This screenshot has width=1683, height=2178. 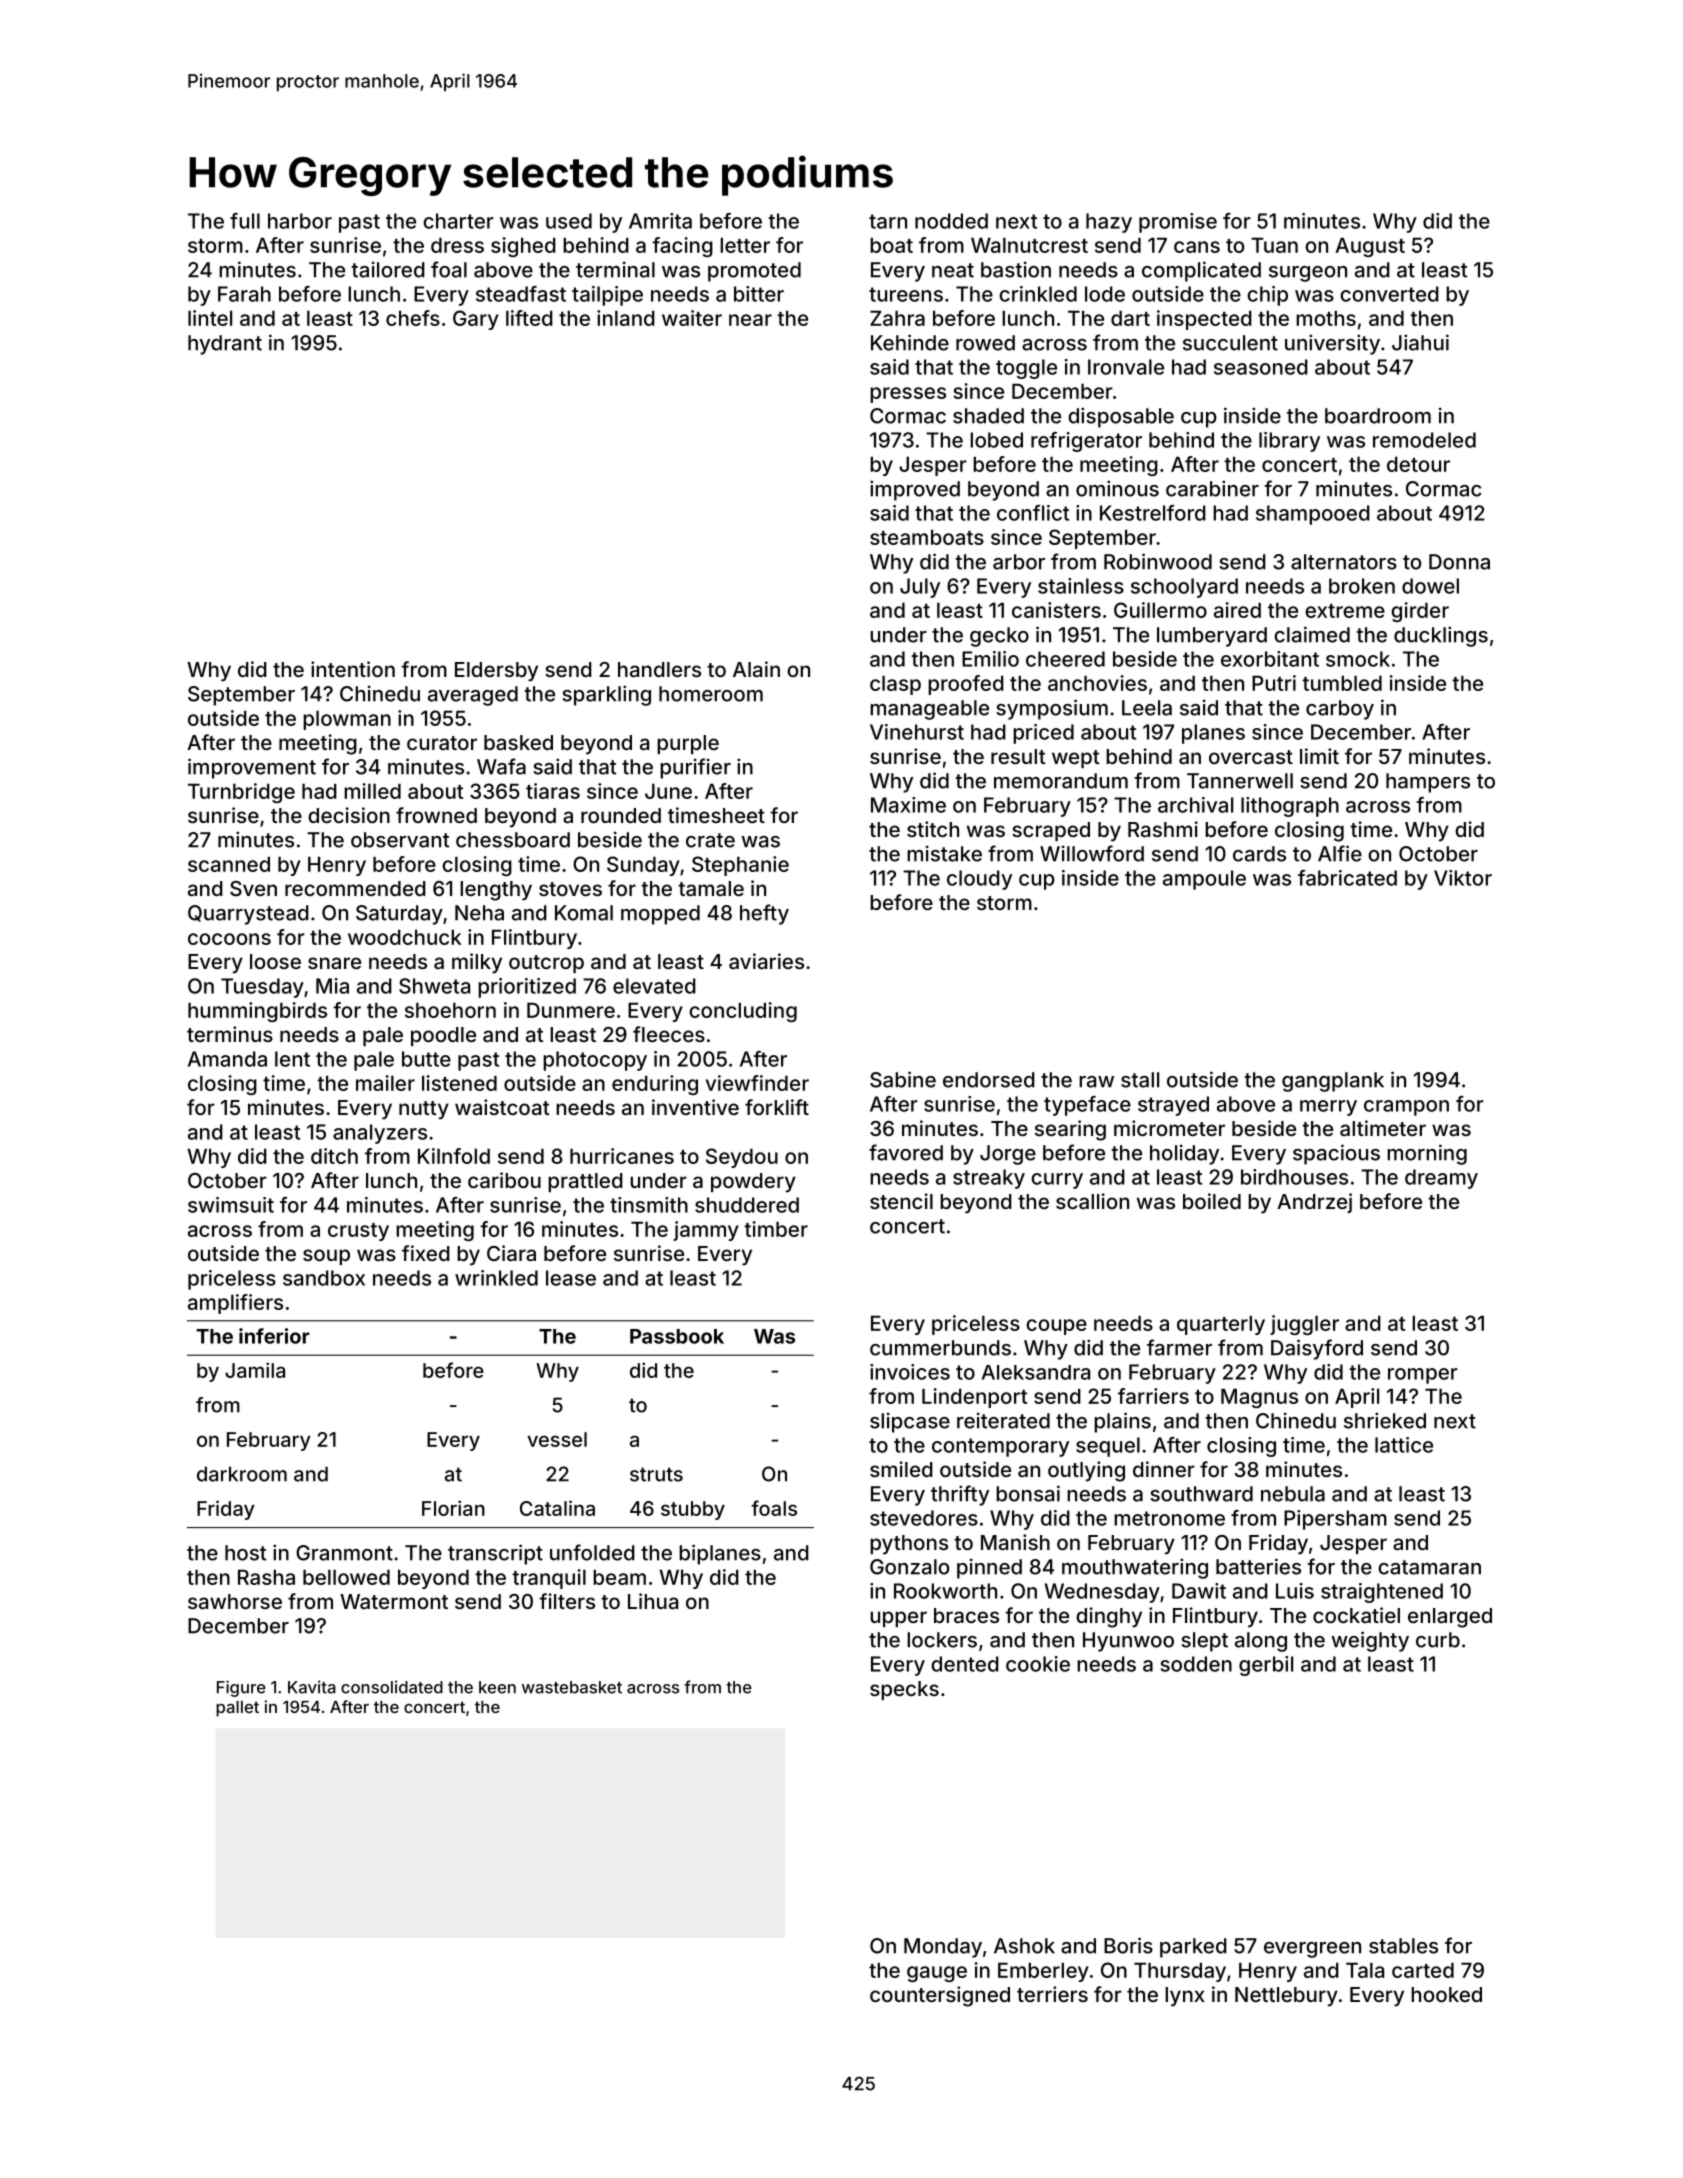 What do you see at coordinates (1406, 1108) in the screenshot?
I see `crampon` at bounding box center [1406, 1108].
